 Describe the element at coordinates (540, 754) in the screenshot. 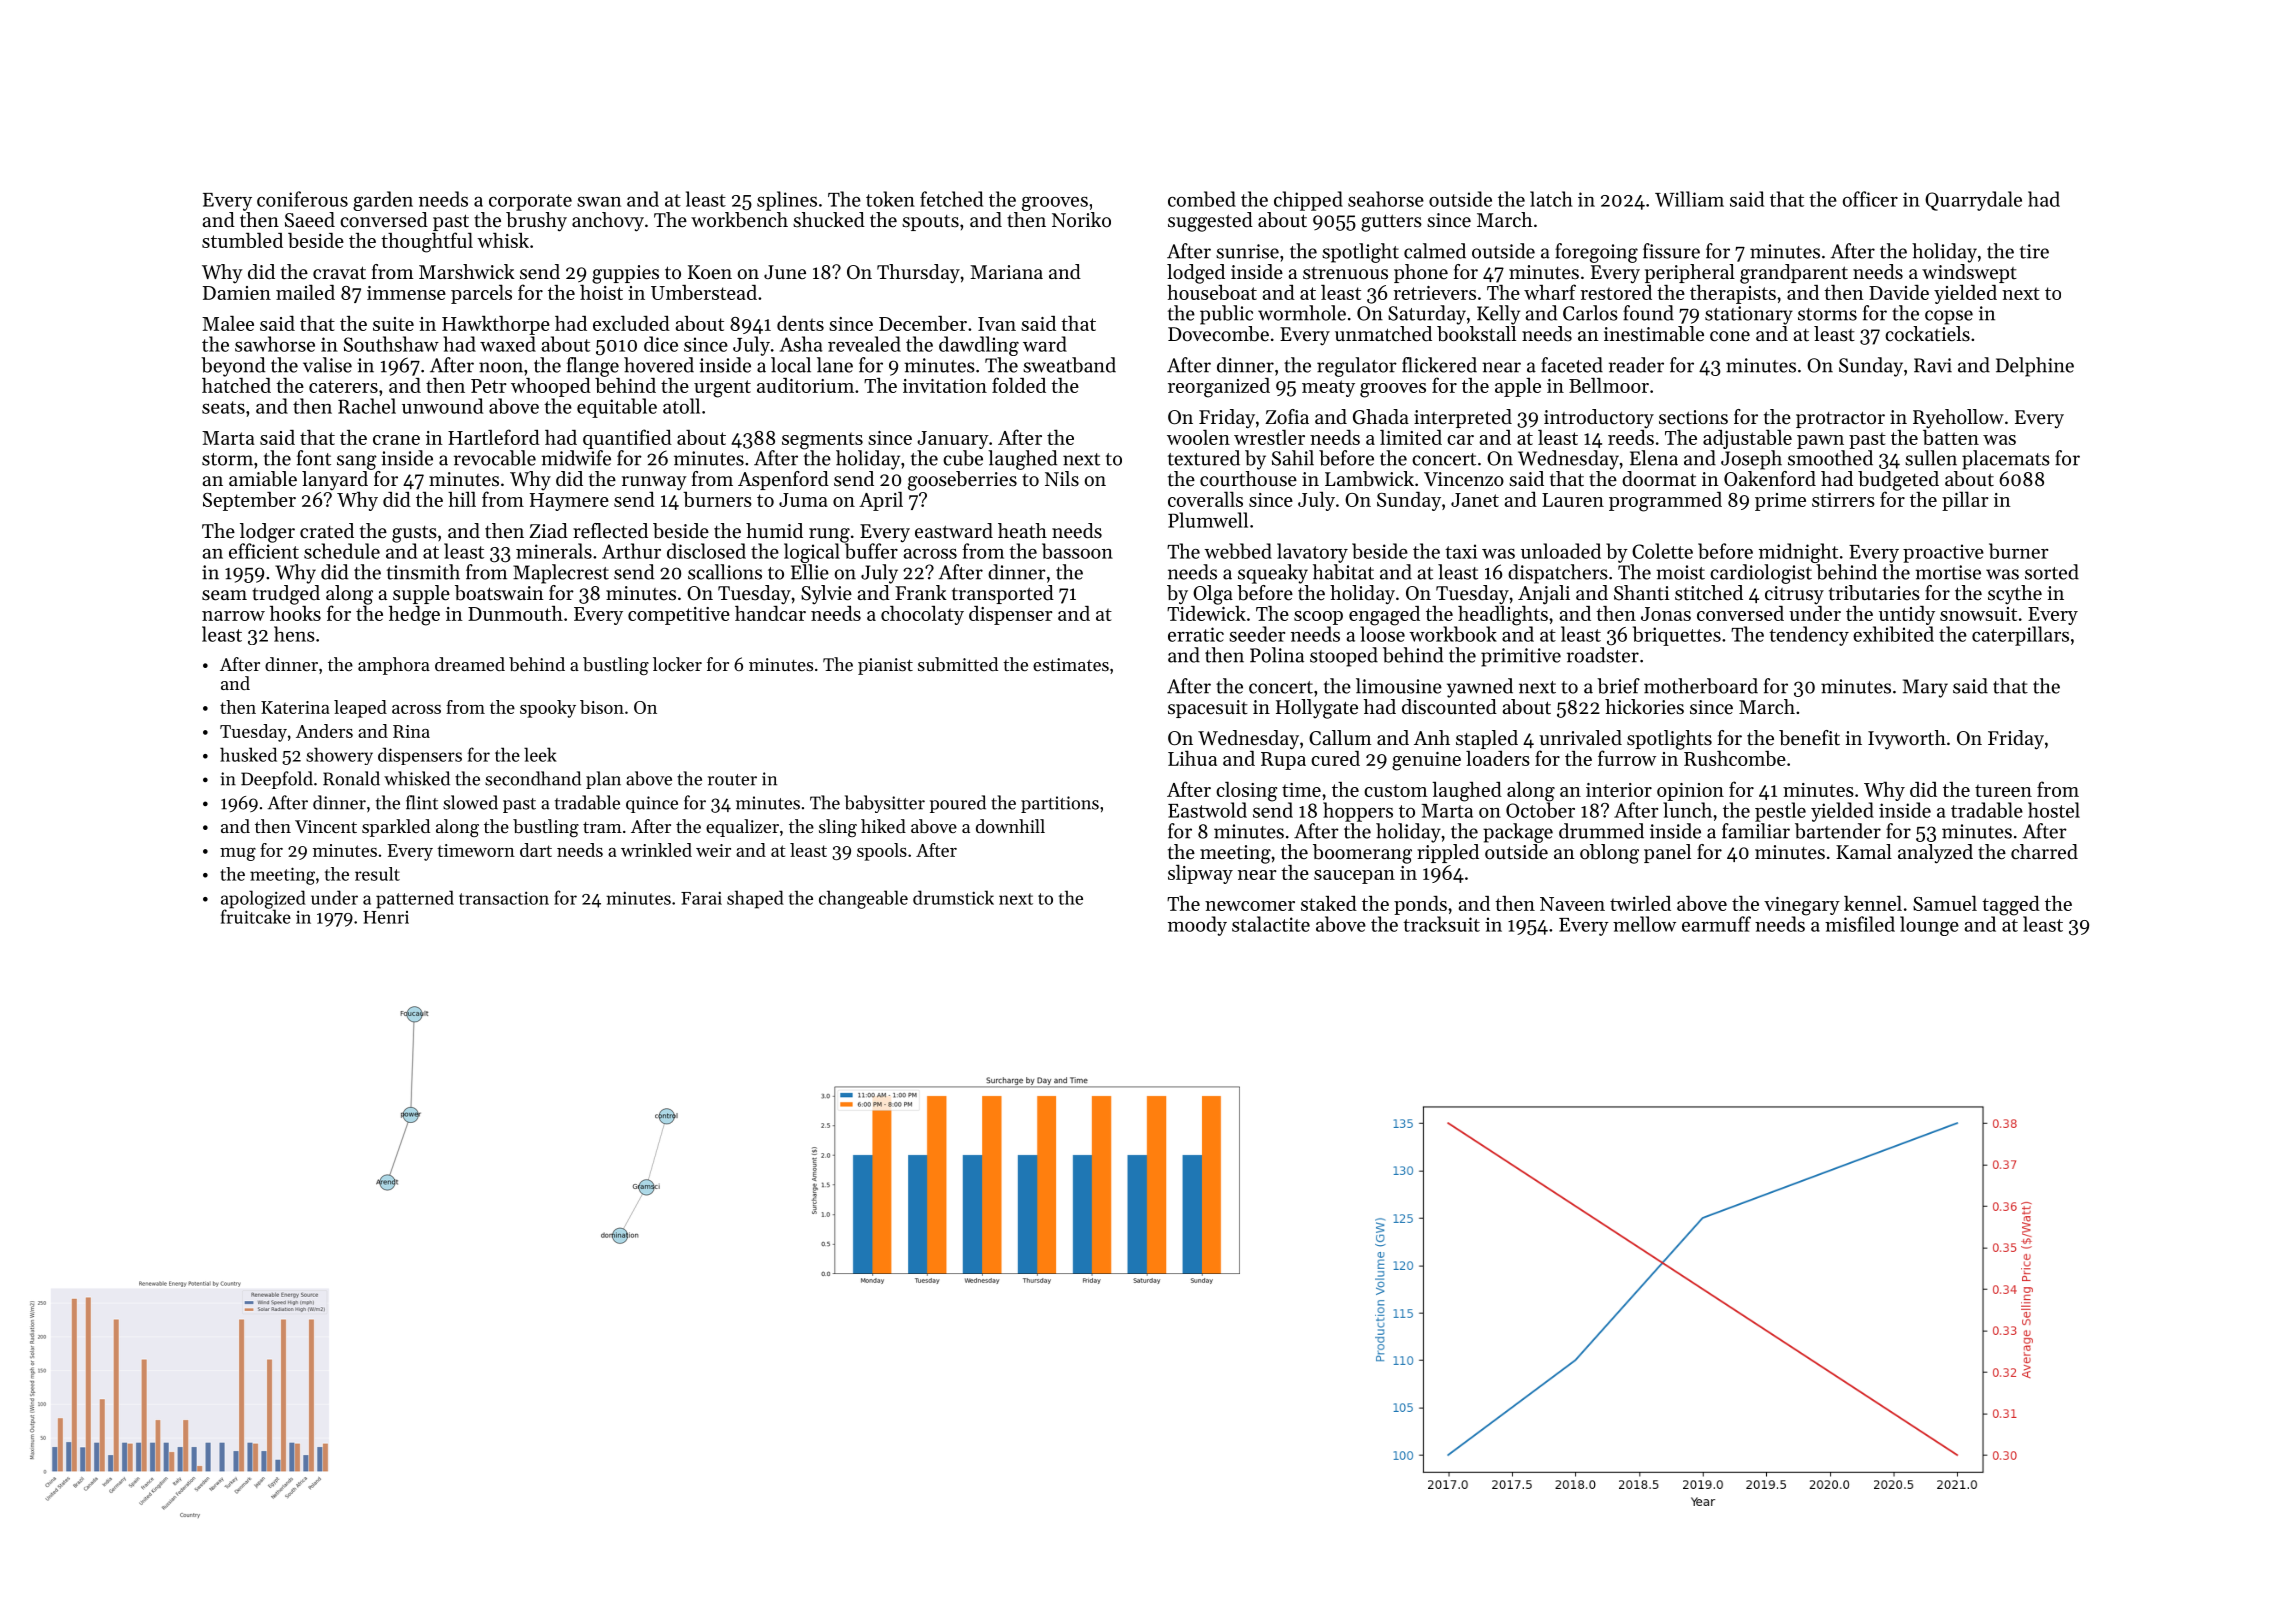

I see `leek` at that location.
